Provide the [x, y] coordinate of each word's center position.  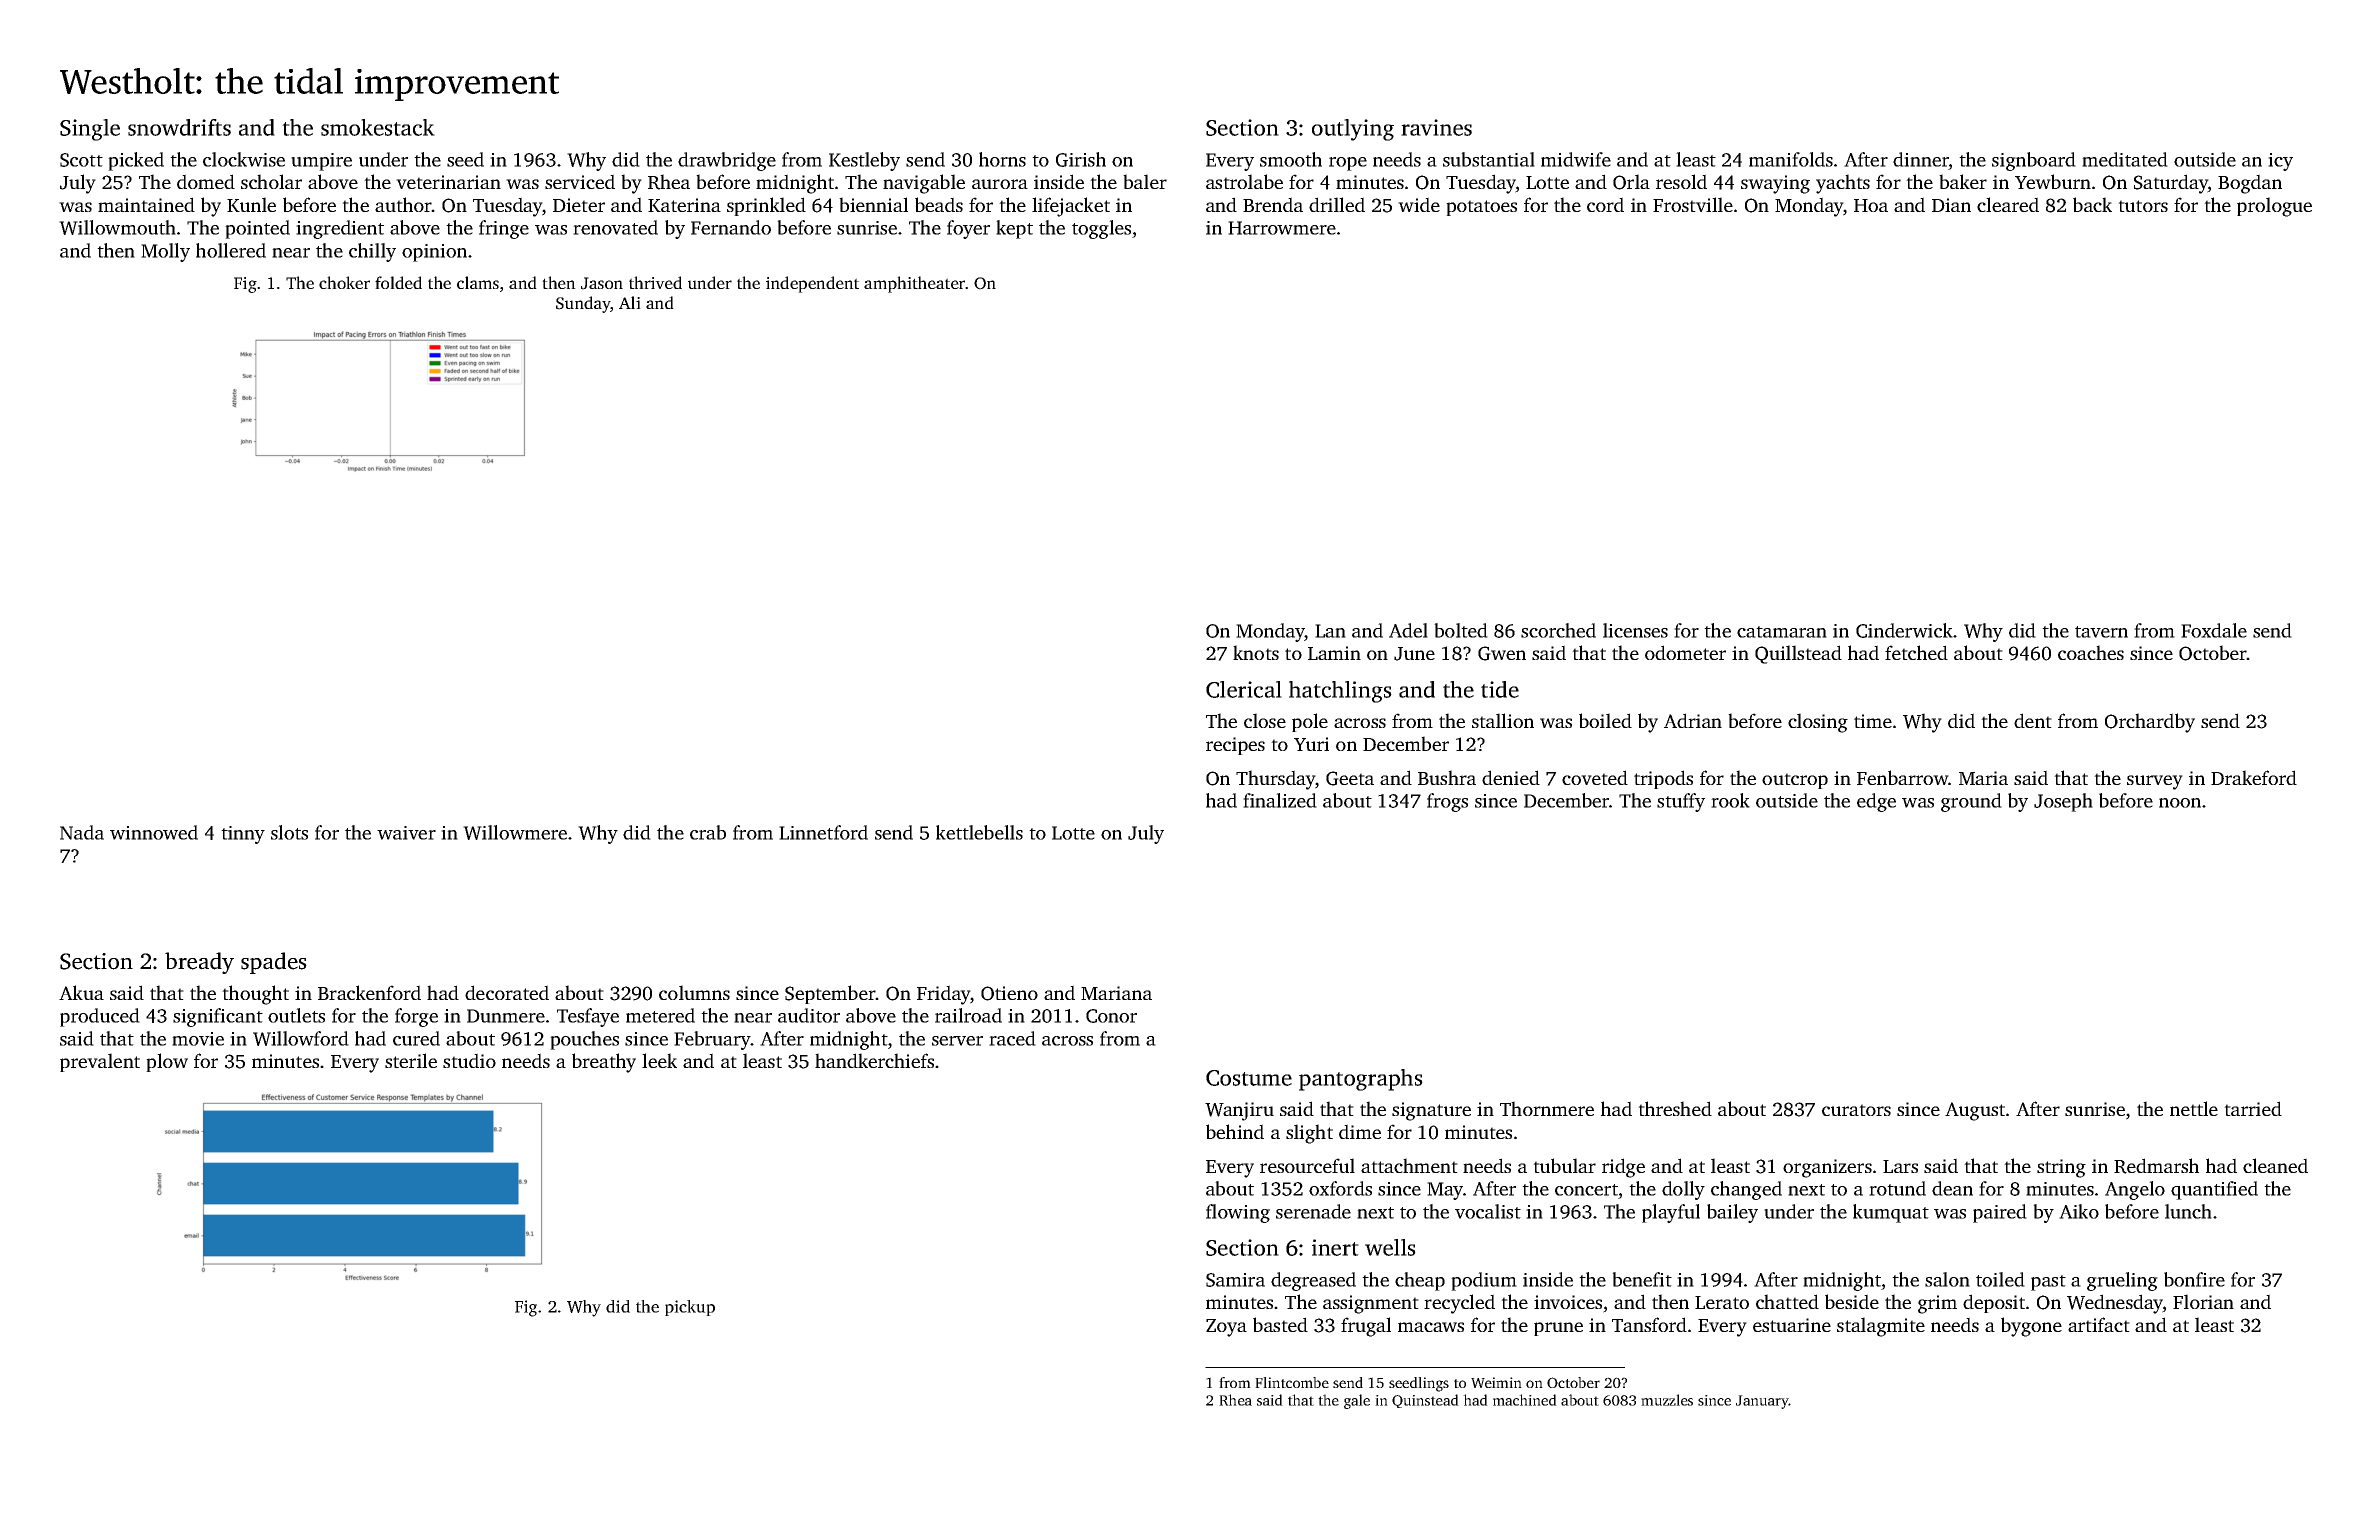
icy [2280, 162]
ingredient [340, 229]
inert [1335, 1247]
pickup [690, 1308]
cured [416, 1038]
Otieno [1009, 993]
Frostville [1693, 204]
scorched [1558, 630]
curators [1856, 1110]
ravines [1436, 127]
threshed [1675, 1108]
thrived [655, 282]
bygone [2031, 1327]
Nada [82, 832]
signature [1431, 1111]
